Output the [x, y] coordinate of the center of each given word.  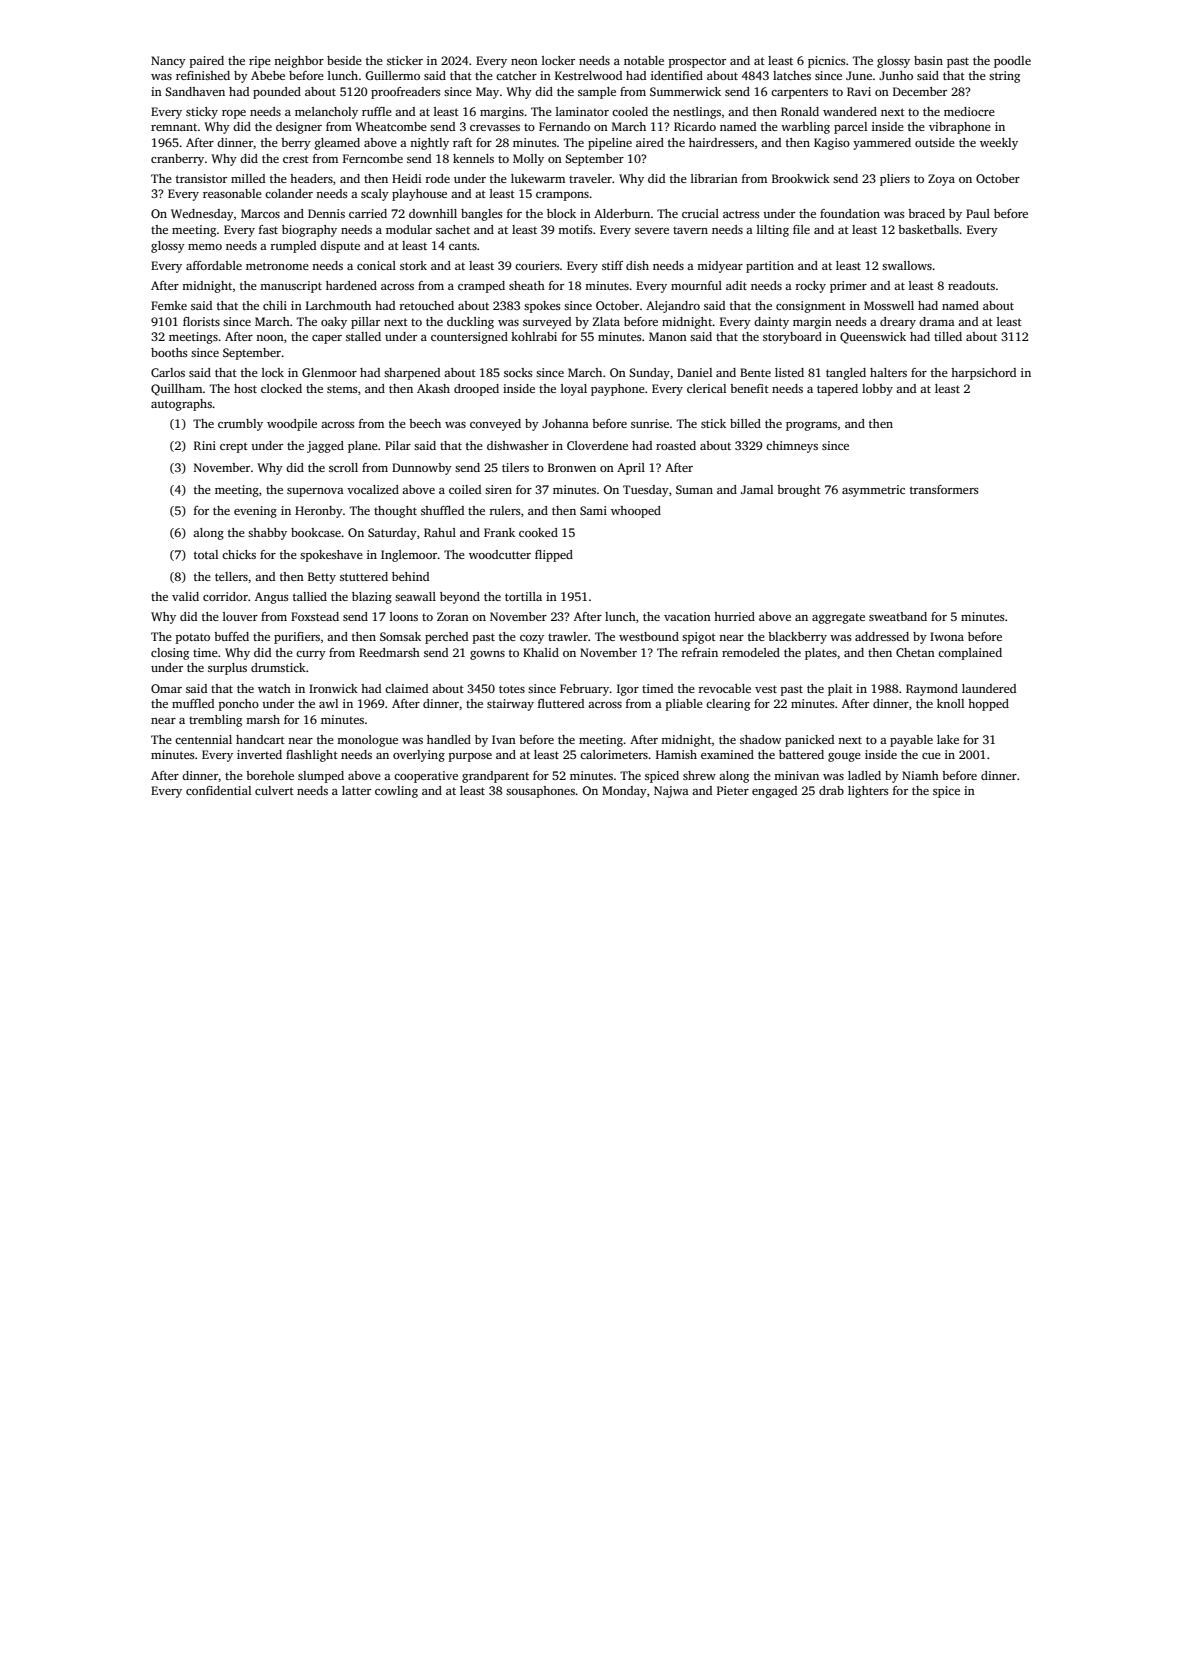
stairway [510, 705]
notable [644, 60]
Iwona [947, 636]
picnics [826, 62]
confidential [218, 790]
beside [344, 60]
